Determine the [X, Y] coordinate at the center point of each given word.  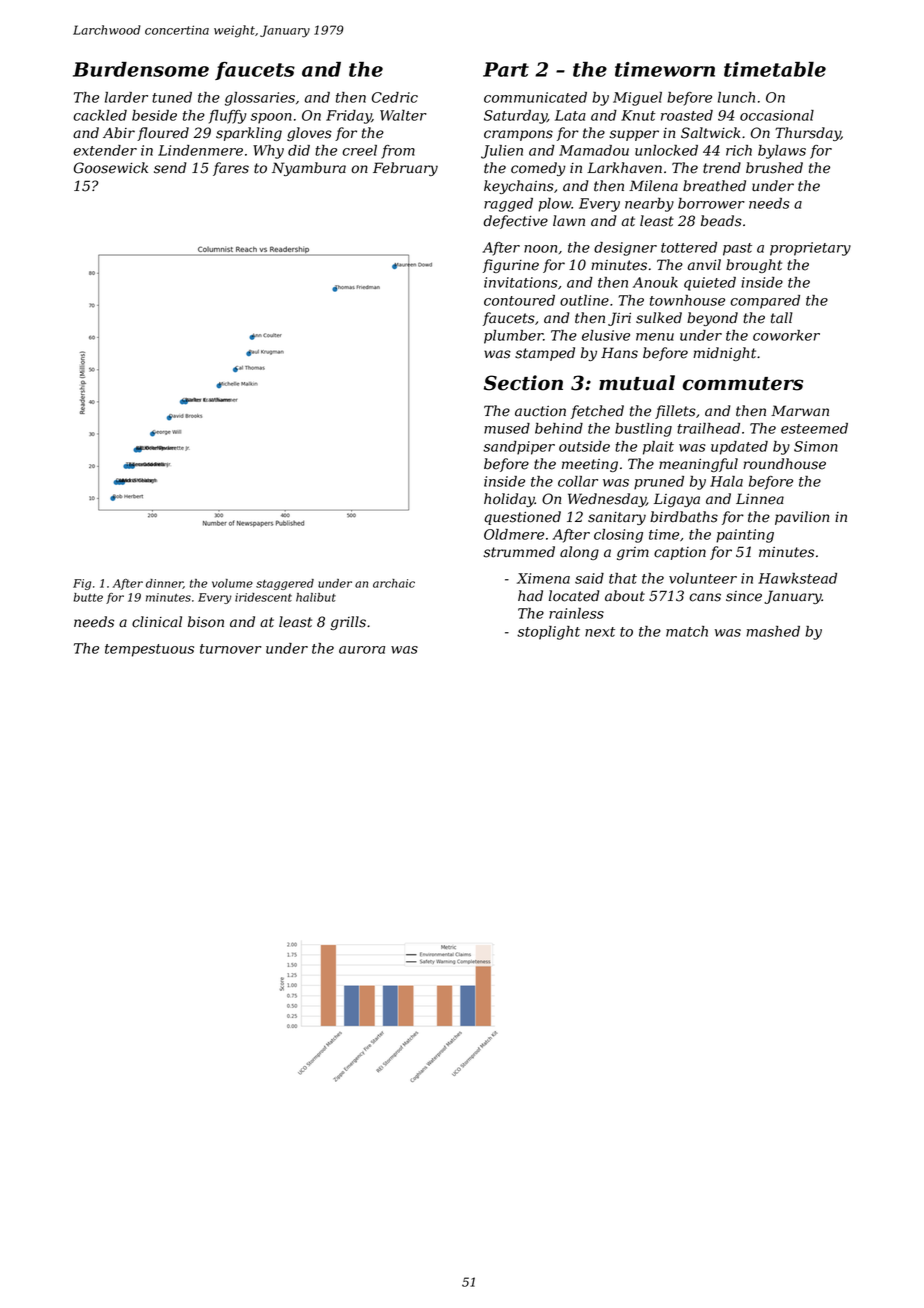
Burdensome [141, 69]
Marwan [800, 411]
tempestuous [149, 650]
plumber [513, 337]
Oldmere [514, 534]
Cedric [395, 97]
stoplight [548, 633]
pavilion [802, 518]
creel [359, 150]
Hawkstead [797, 578]
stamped [545, 354]
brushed [774, 168]
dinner [164, 584]
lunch [736, 97]
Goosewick [111, 168]
